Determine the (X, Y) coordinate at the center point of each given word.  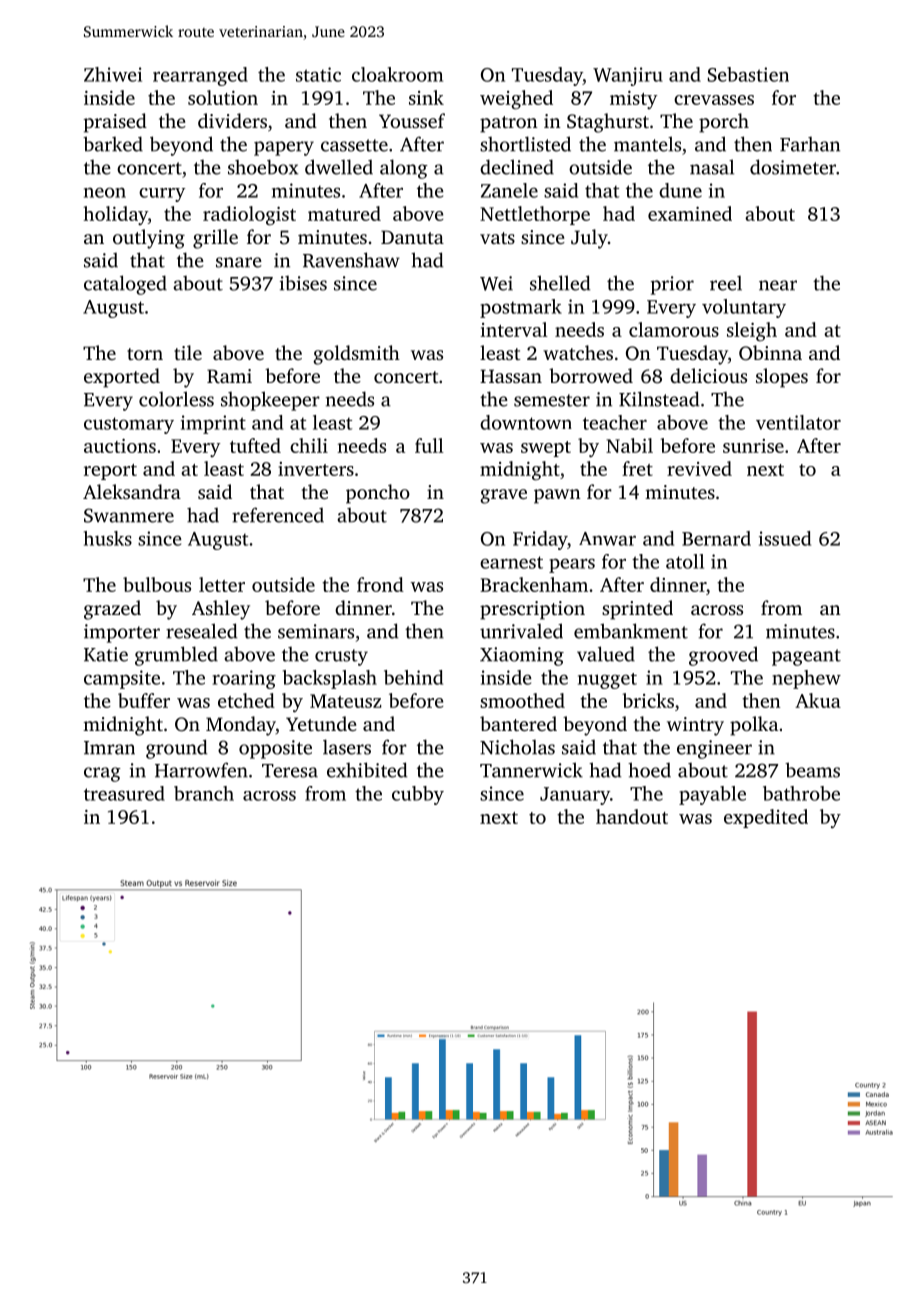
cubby (418, 795)
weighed (516, 100)
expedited (766, 818)
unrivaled (521, 631)
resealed (201, 631)
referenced (278, 515)
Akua (818, 700)
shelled (560, 283)
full (429, 445)
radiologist (249, 216)
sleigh (752, 331)
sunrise (753, 446)
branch (204, 793)
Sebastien (748, 74)
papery (284, 148)
